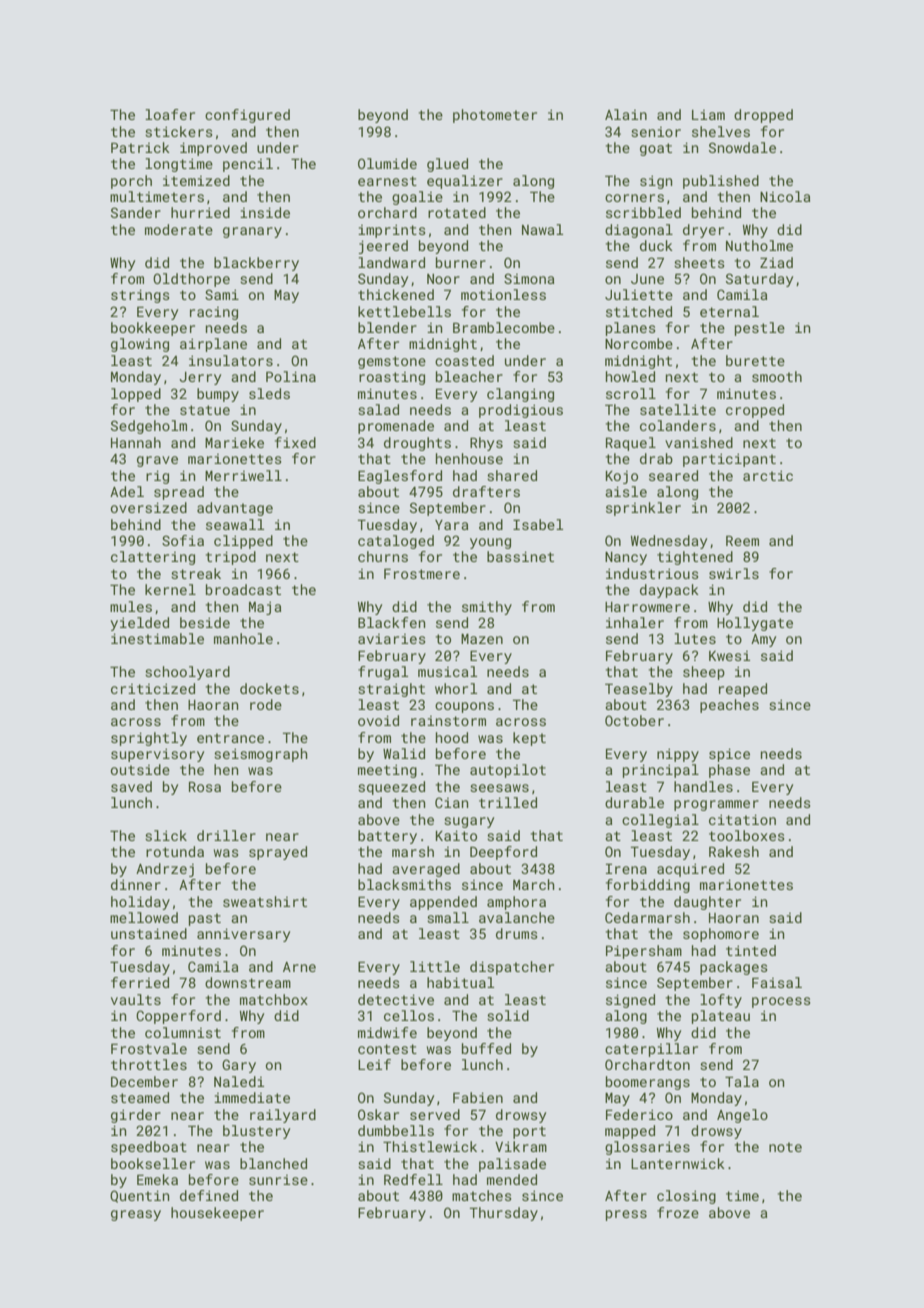 The height and width of the page is (1308, 924). Describe the element at coordinates (742, 540) in the page. I see `Reem` at that location.
